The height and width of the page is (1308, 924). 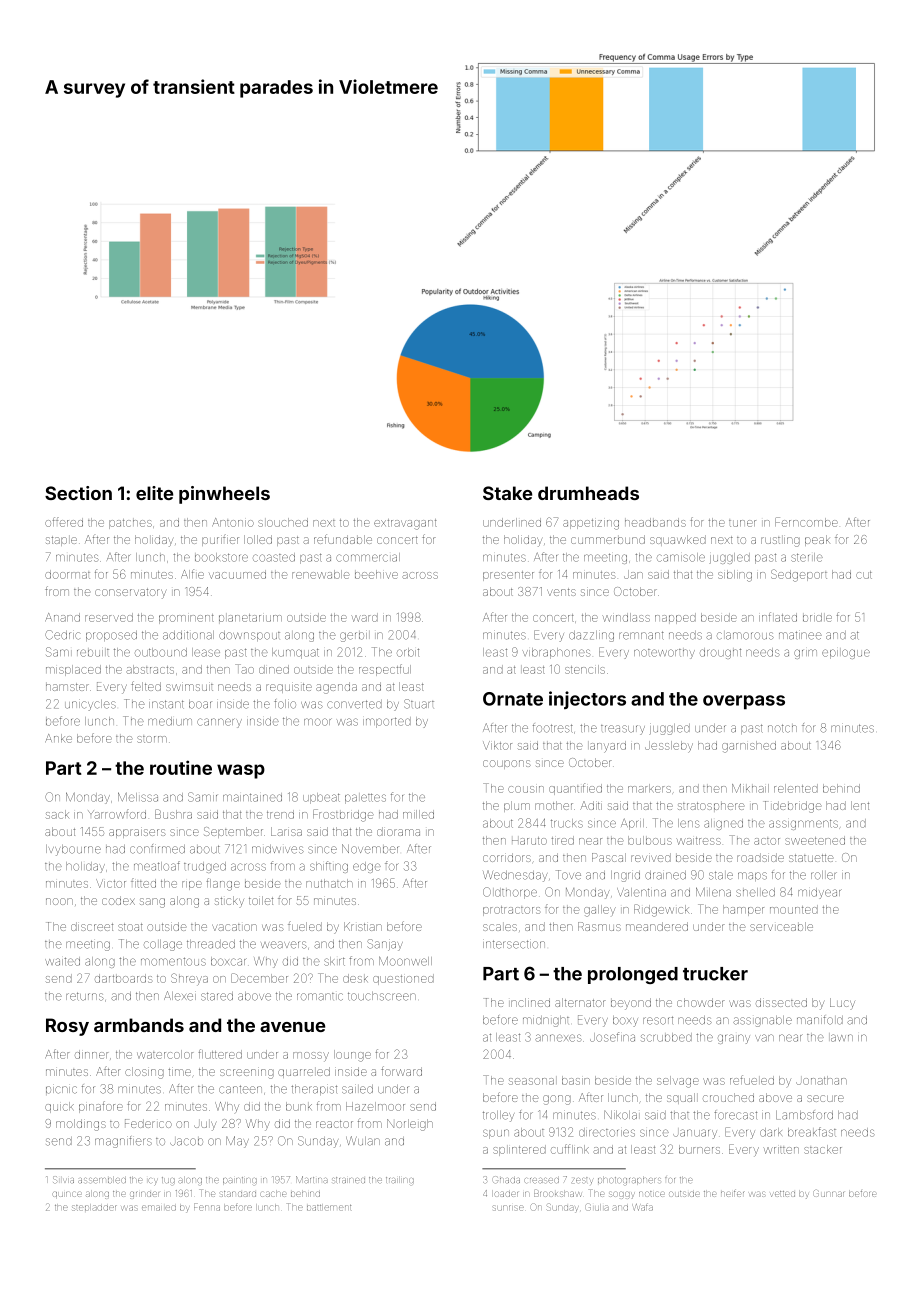 What do you see at coordinates (510, 893) in the page?
I see `Oldthorpe` at bounding box center [510, 893].
